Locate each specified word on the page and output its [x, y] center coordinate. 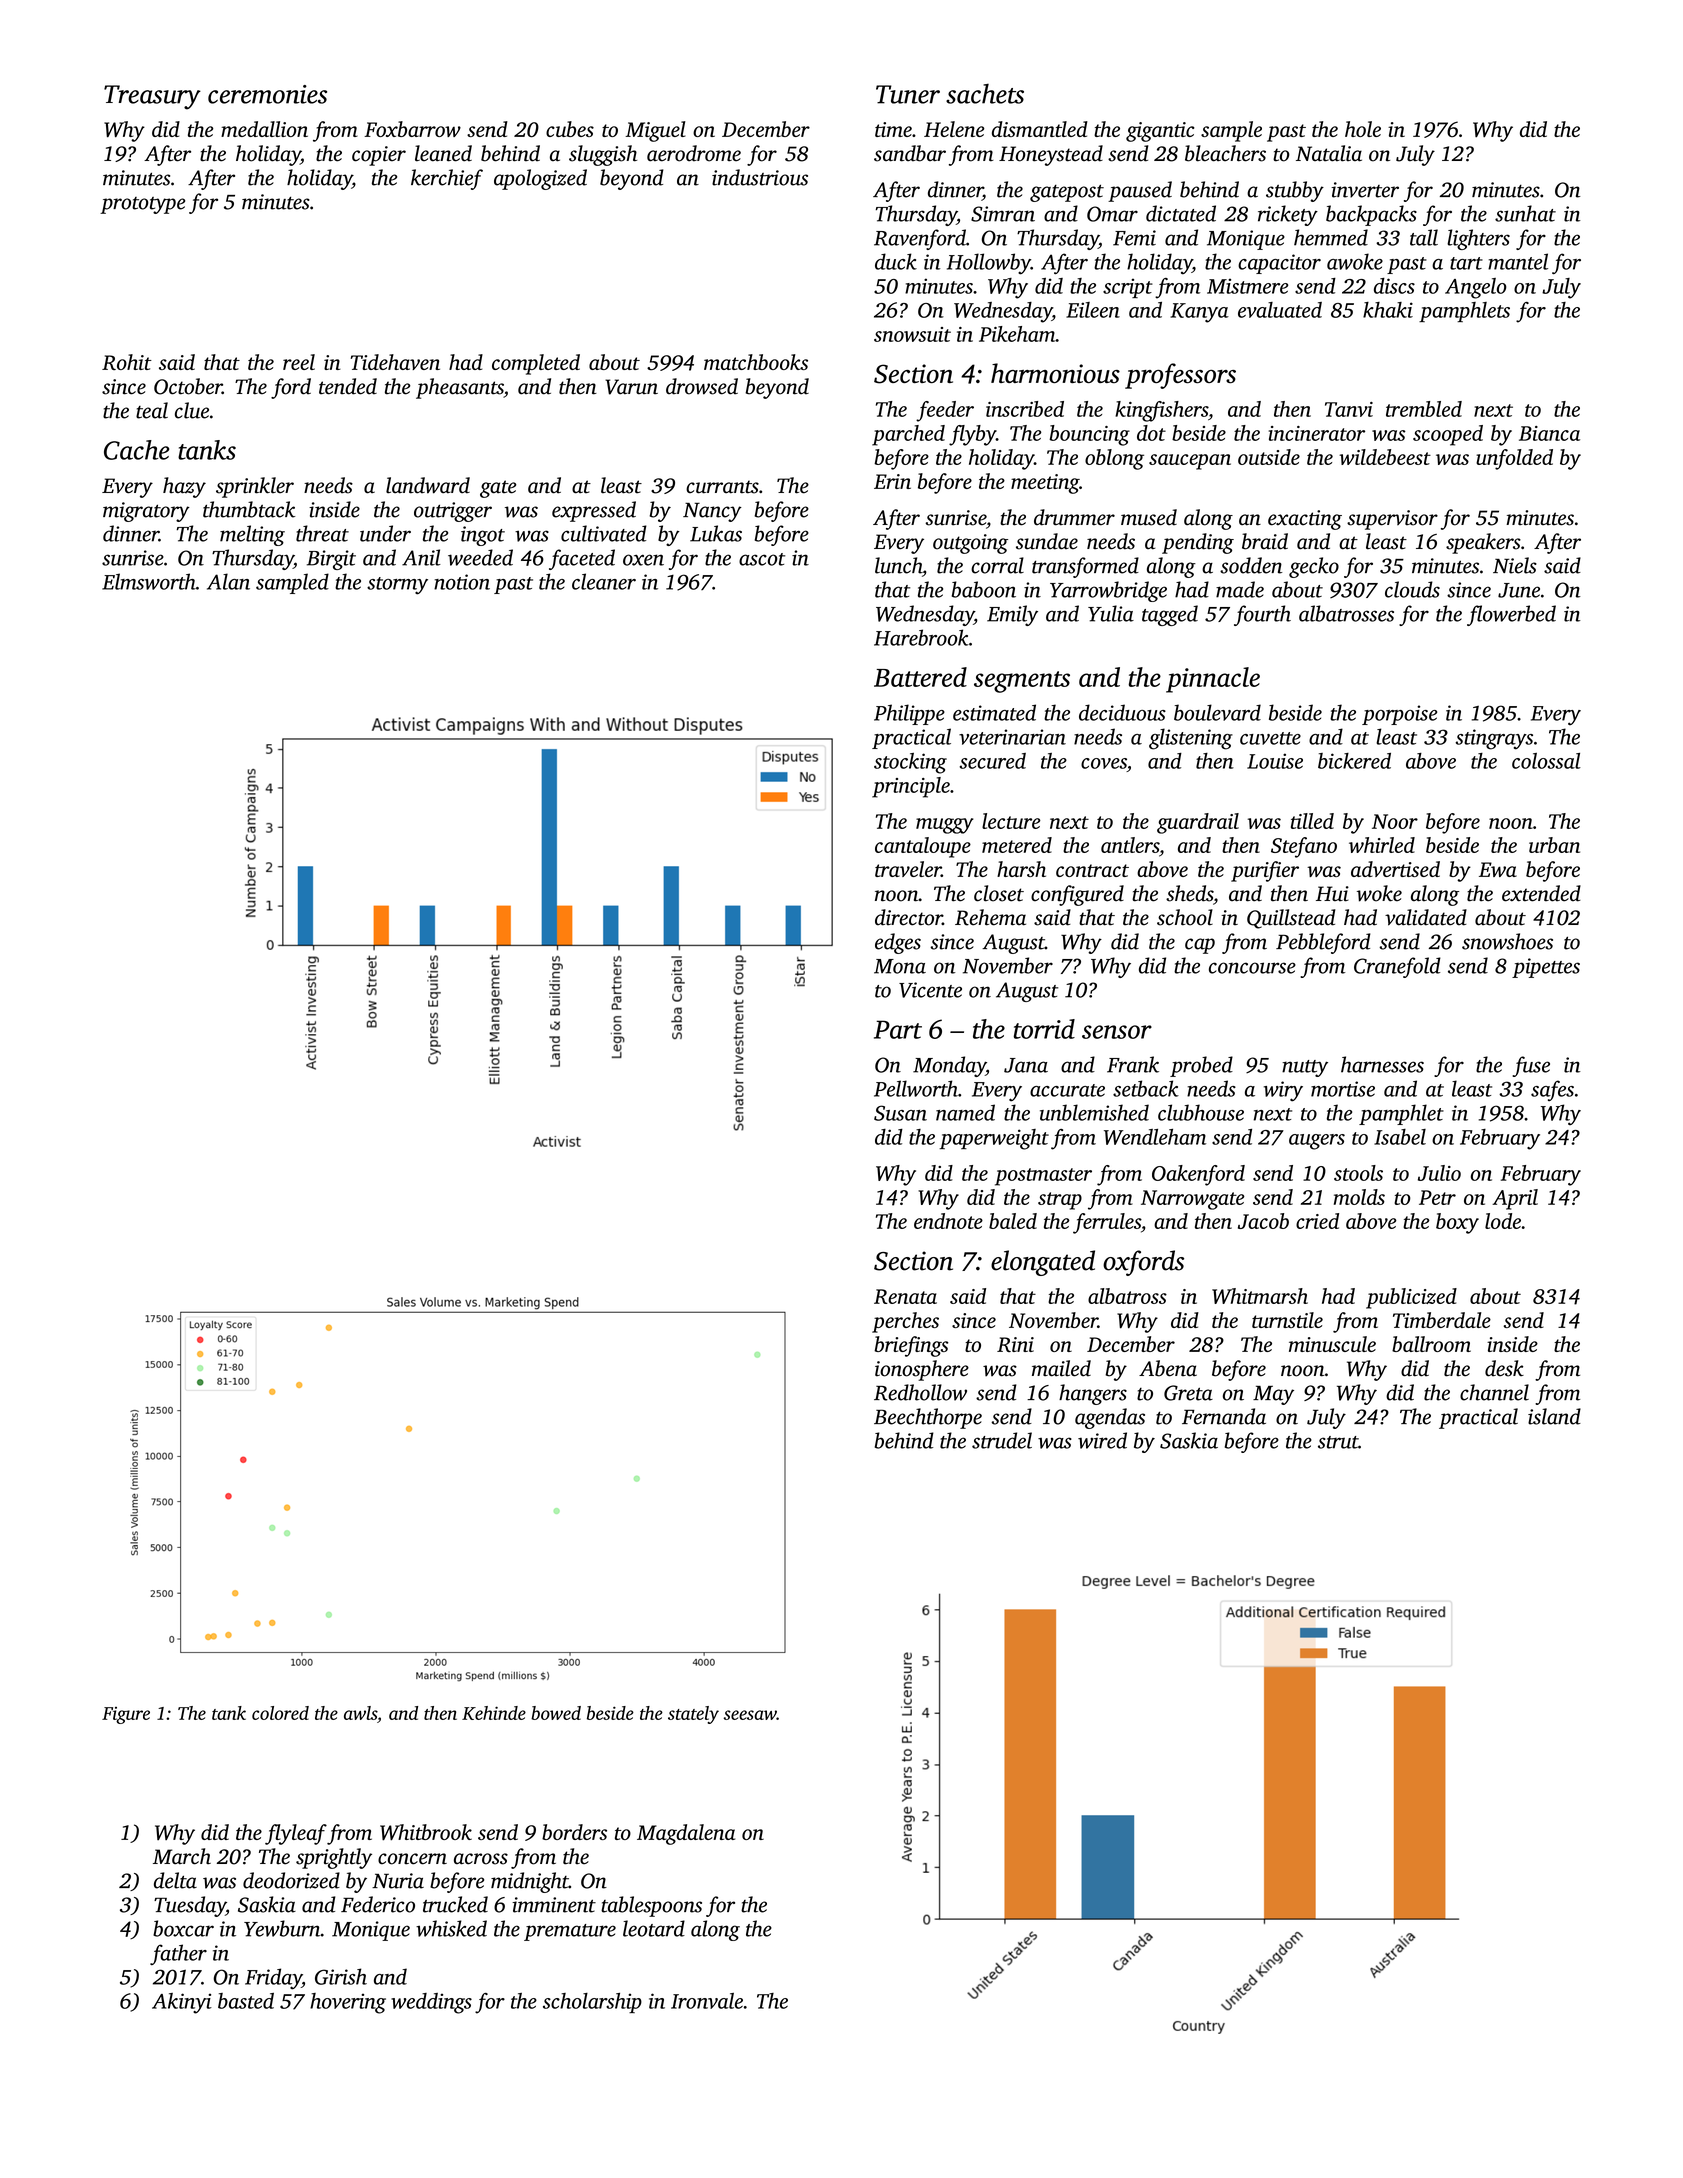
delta [175, 1880]
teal [152, 410]
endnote [948, 1221]
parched [908, 435]
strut [1338, 1442]
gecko [1314, 567]
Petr [1437, 1197]
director [908, 917]
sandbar [910, 153]
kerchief [447, 179]
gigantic [1160, 132]
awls [360, 1713]
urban [1554, 845]
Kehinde [494, 1713]
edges [898, 943]
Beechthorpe [928, 1418]
